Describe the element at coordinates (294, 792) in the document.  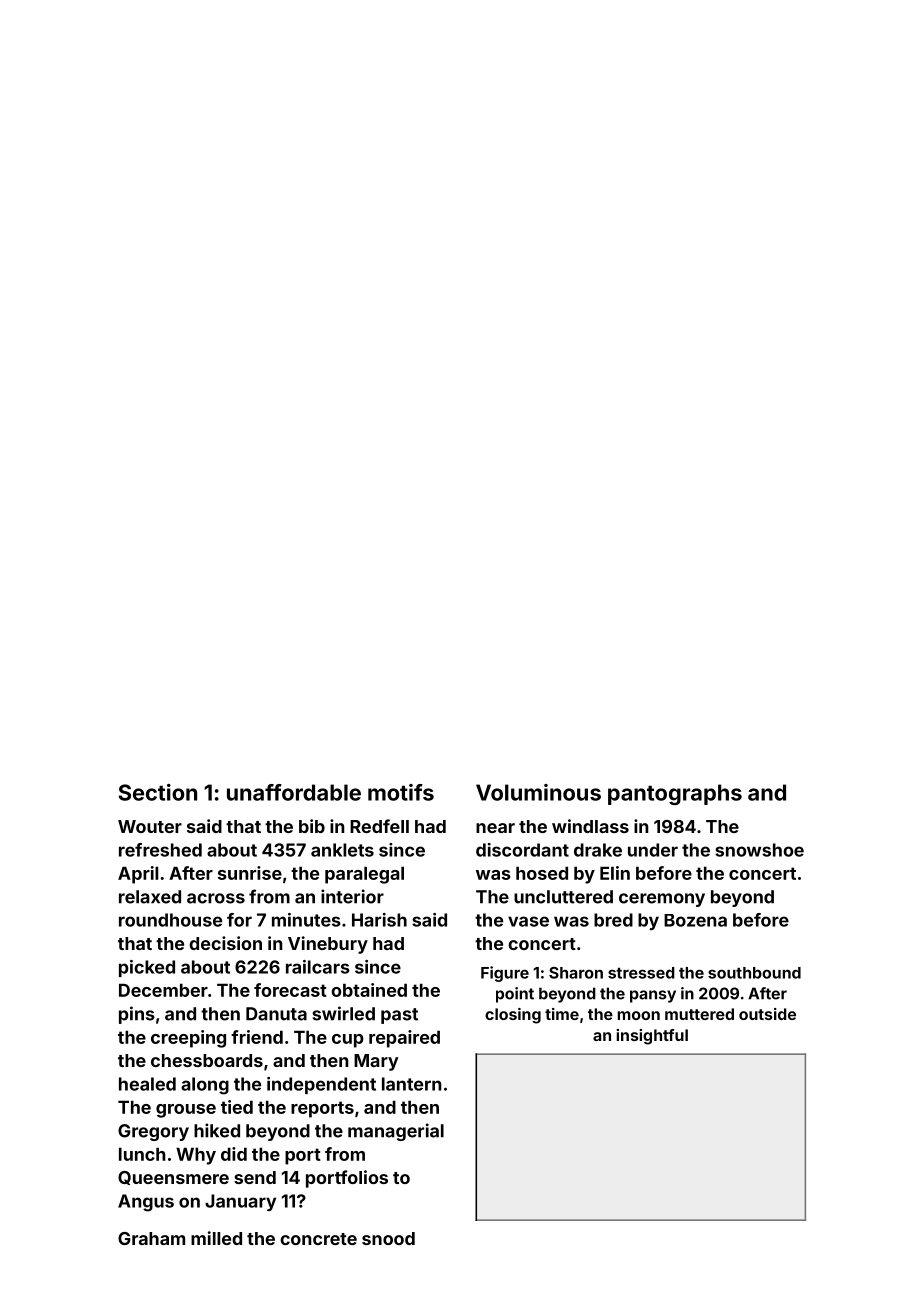
I see `unaffordable` at that location.
